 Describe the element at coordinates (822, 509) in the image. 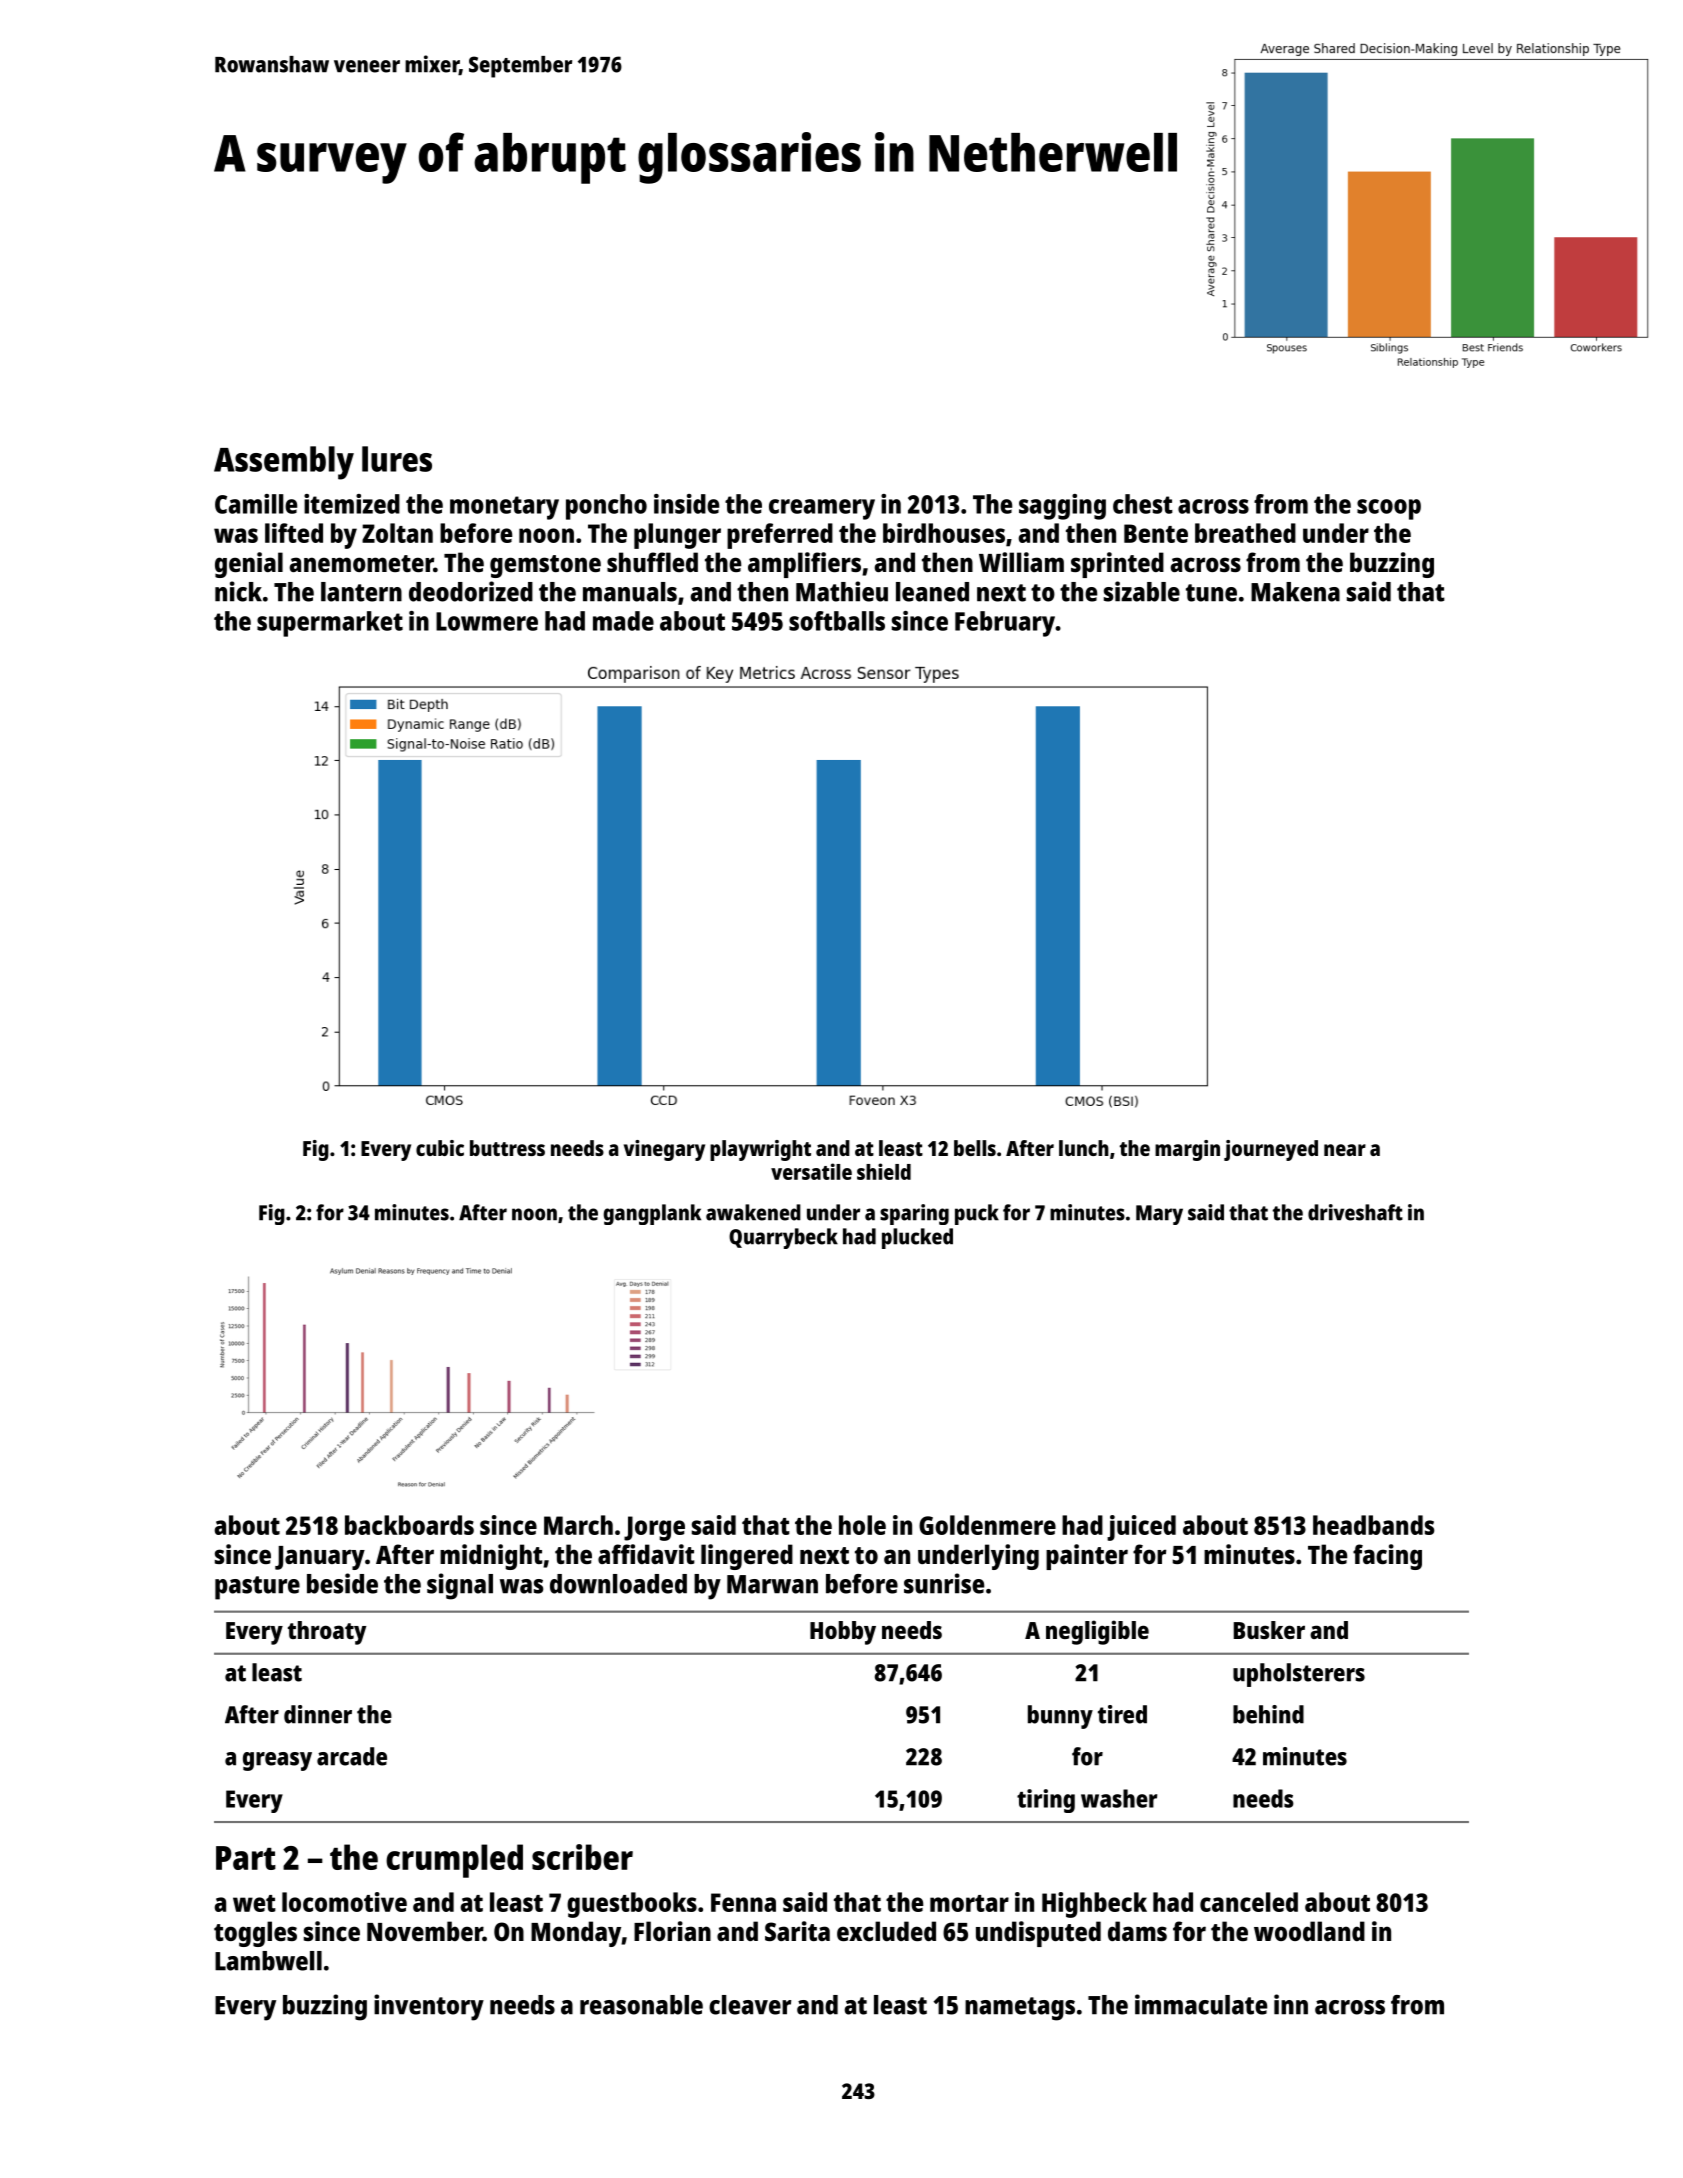

I see `creamery` at that location.
